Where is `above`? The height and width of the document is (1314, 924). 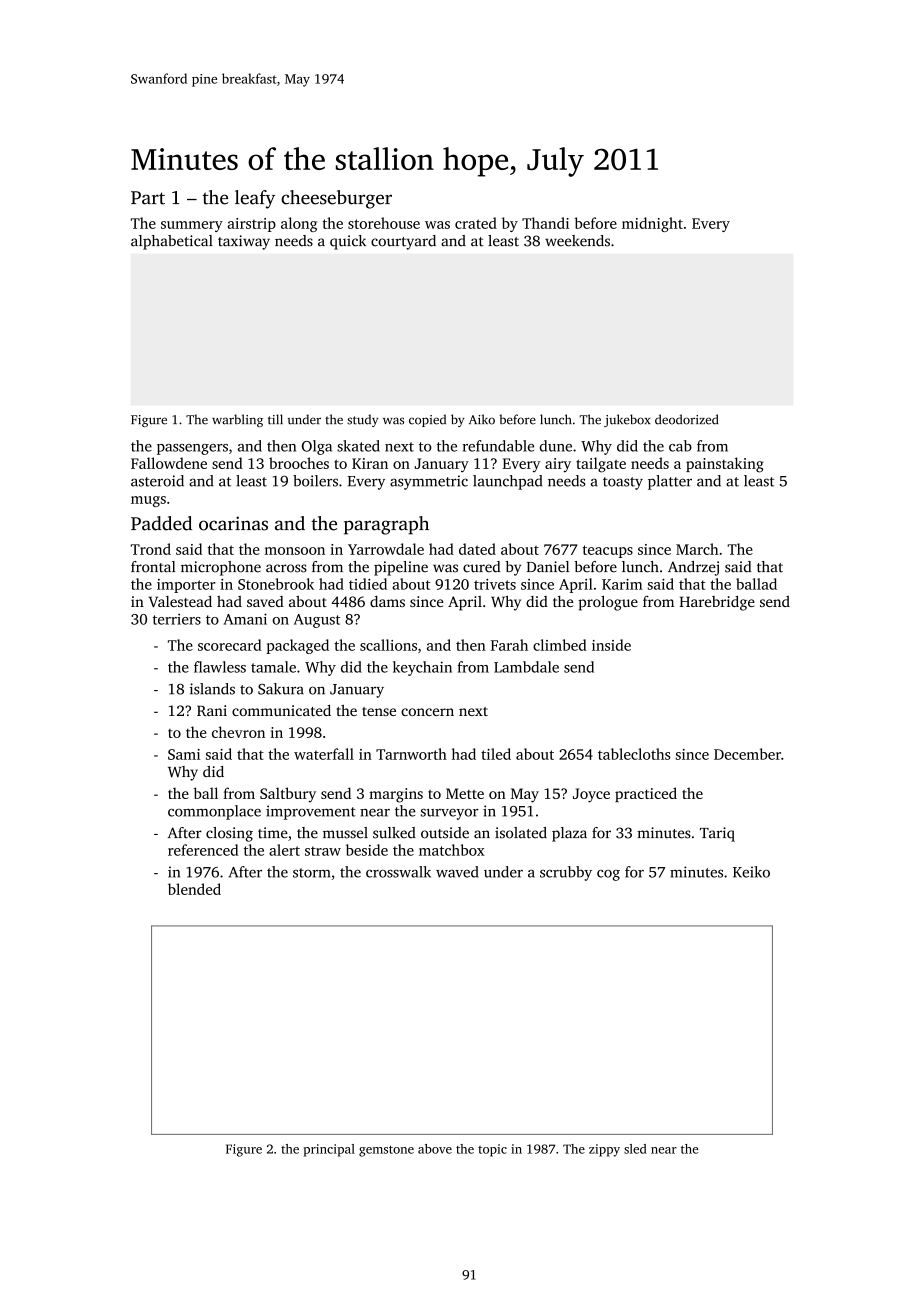
above is located at coordinates (435, 1149).
